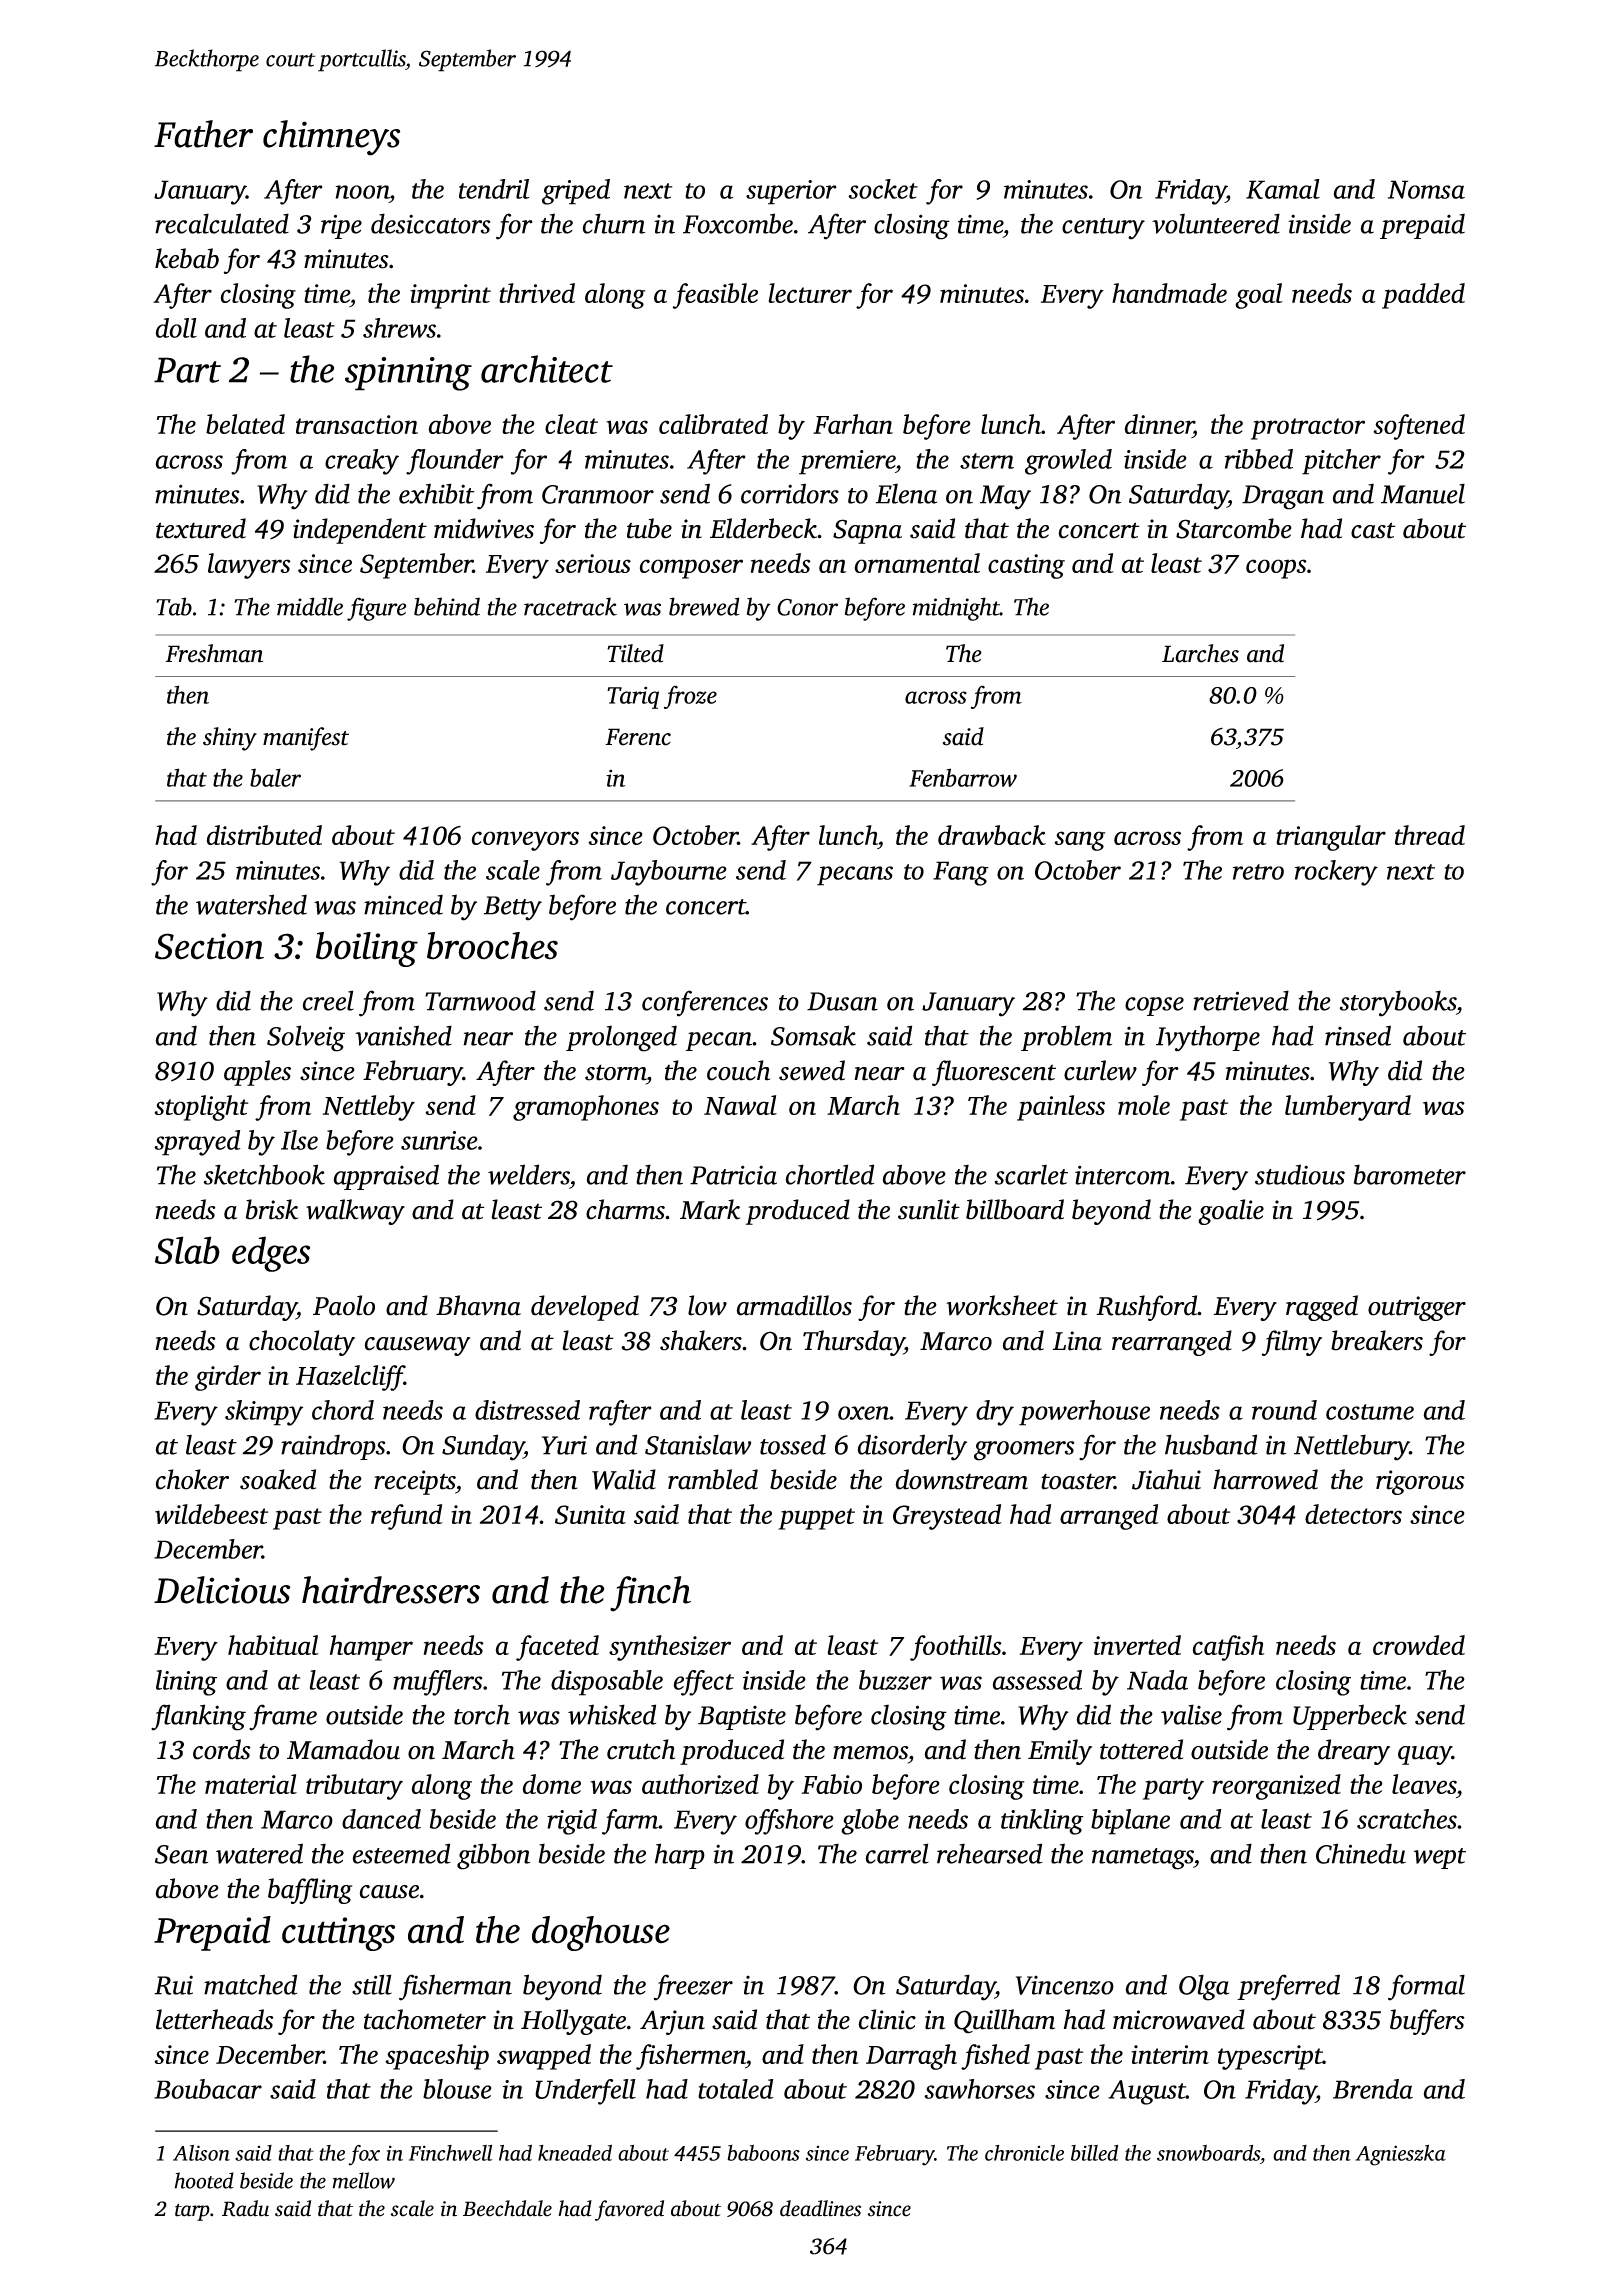 Image resolution: width=1620 pixels, height=2292 pixels. Describe the element at coordinates (847, 462) in the image. I see `premiere` at that location.
